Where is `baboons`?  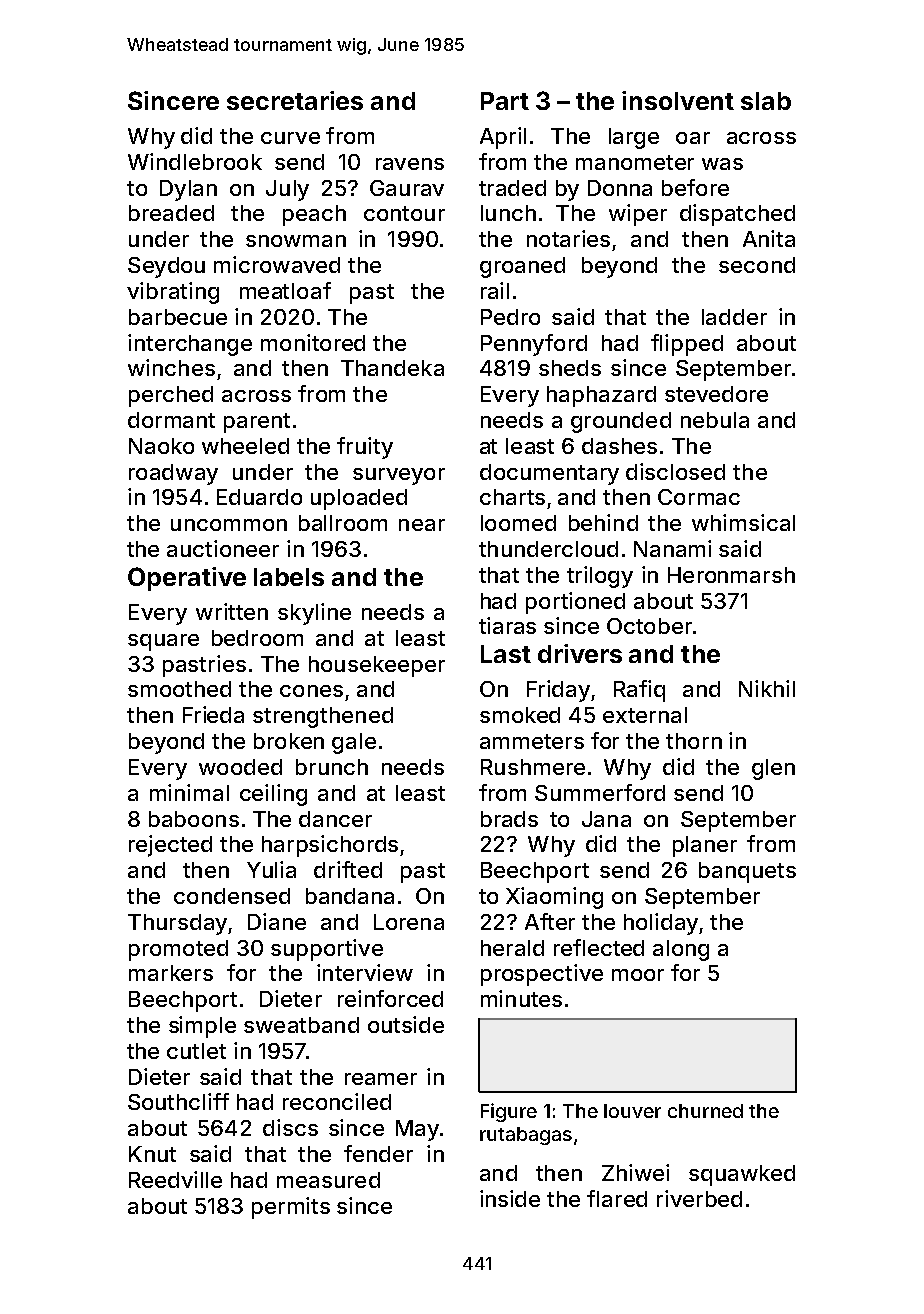
baboons is located at coordinates (194, 819).
